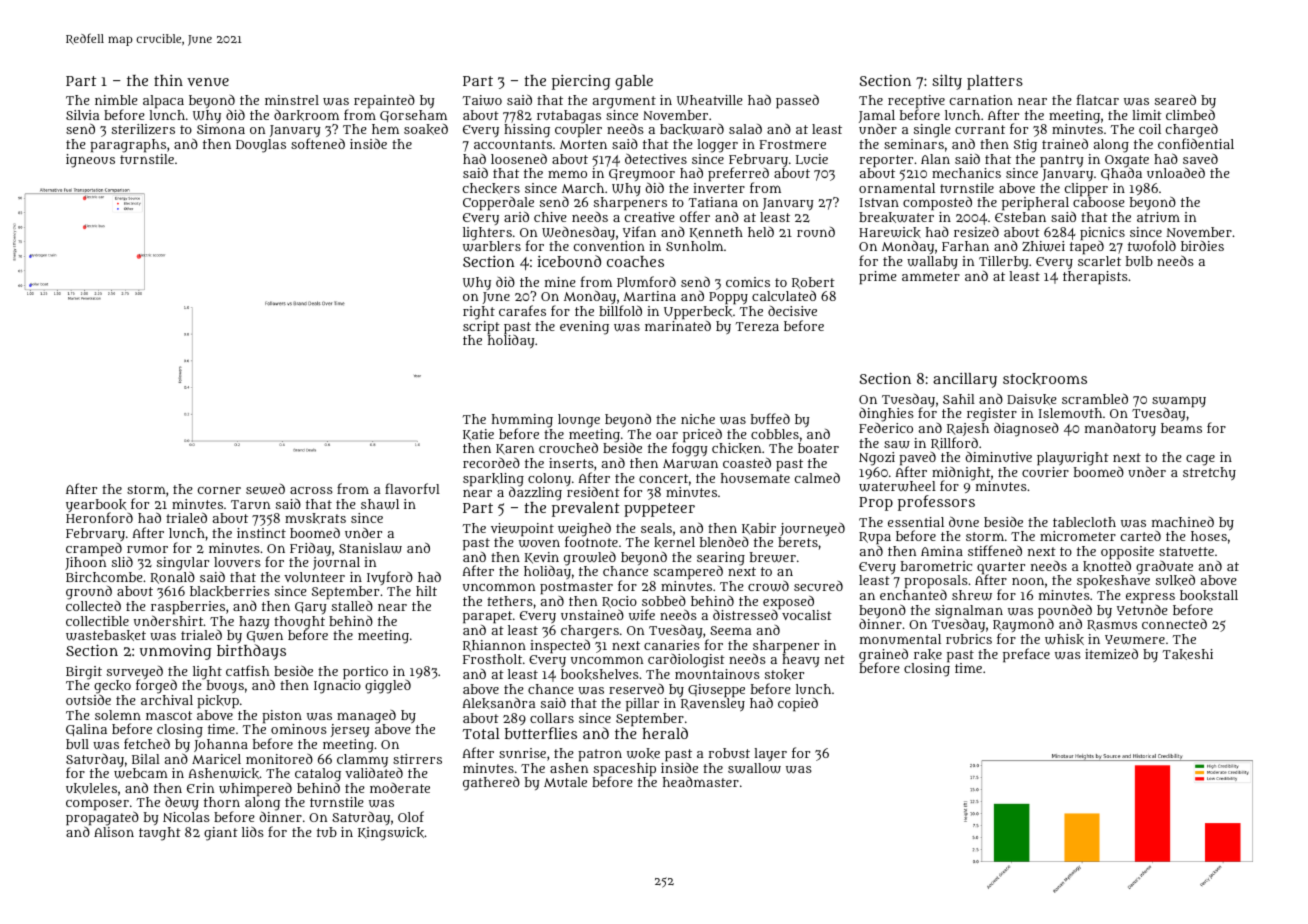  Describe the element at coordinates (391, 834) in the screenshot. I see `Kingswick` at that location.
